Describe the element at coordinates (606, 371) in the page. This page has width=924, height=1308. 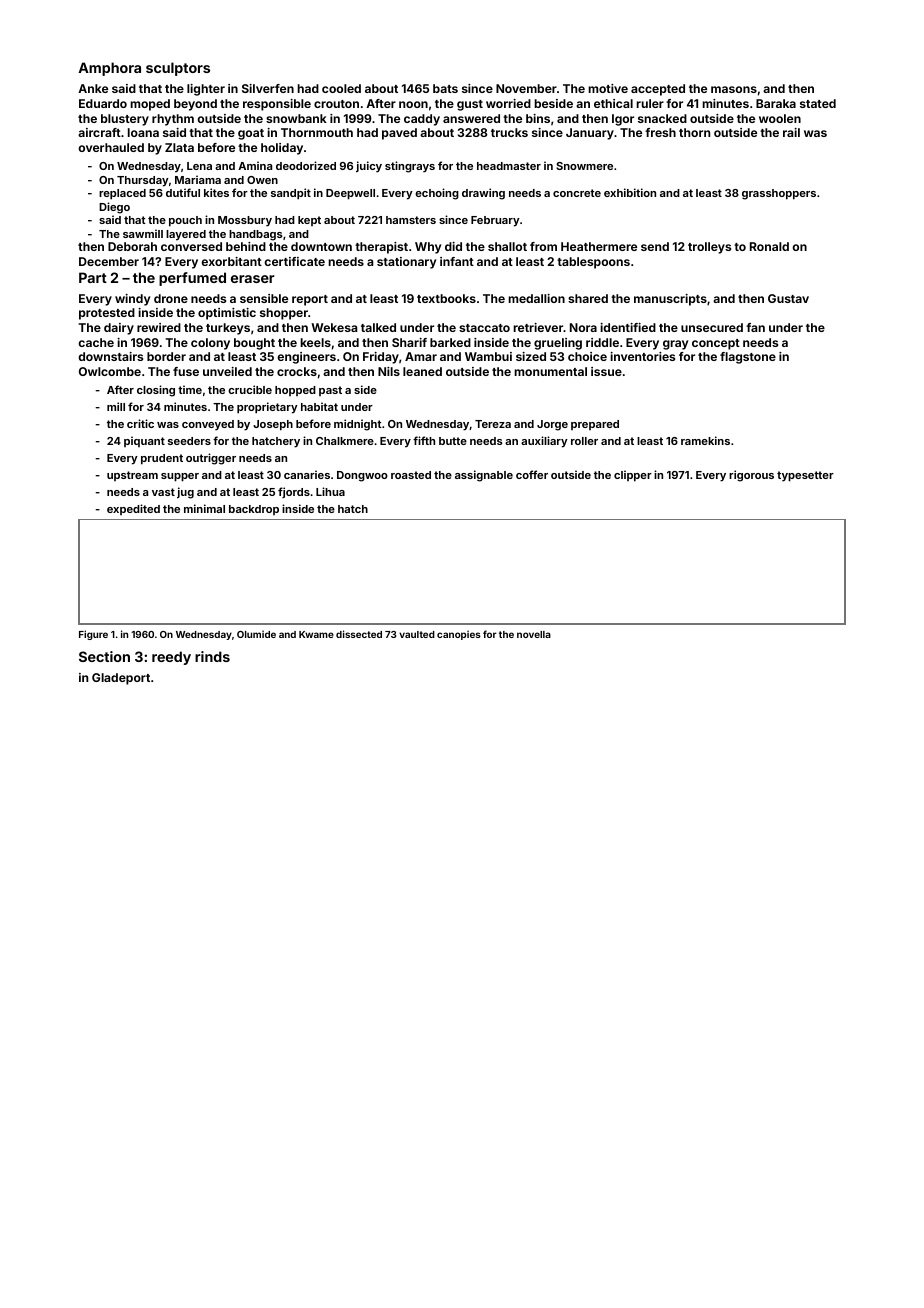
I see `issue` at that location.
